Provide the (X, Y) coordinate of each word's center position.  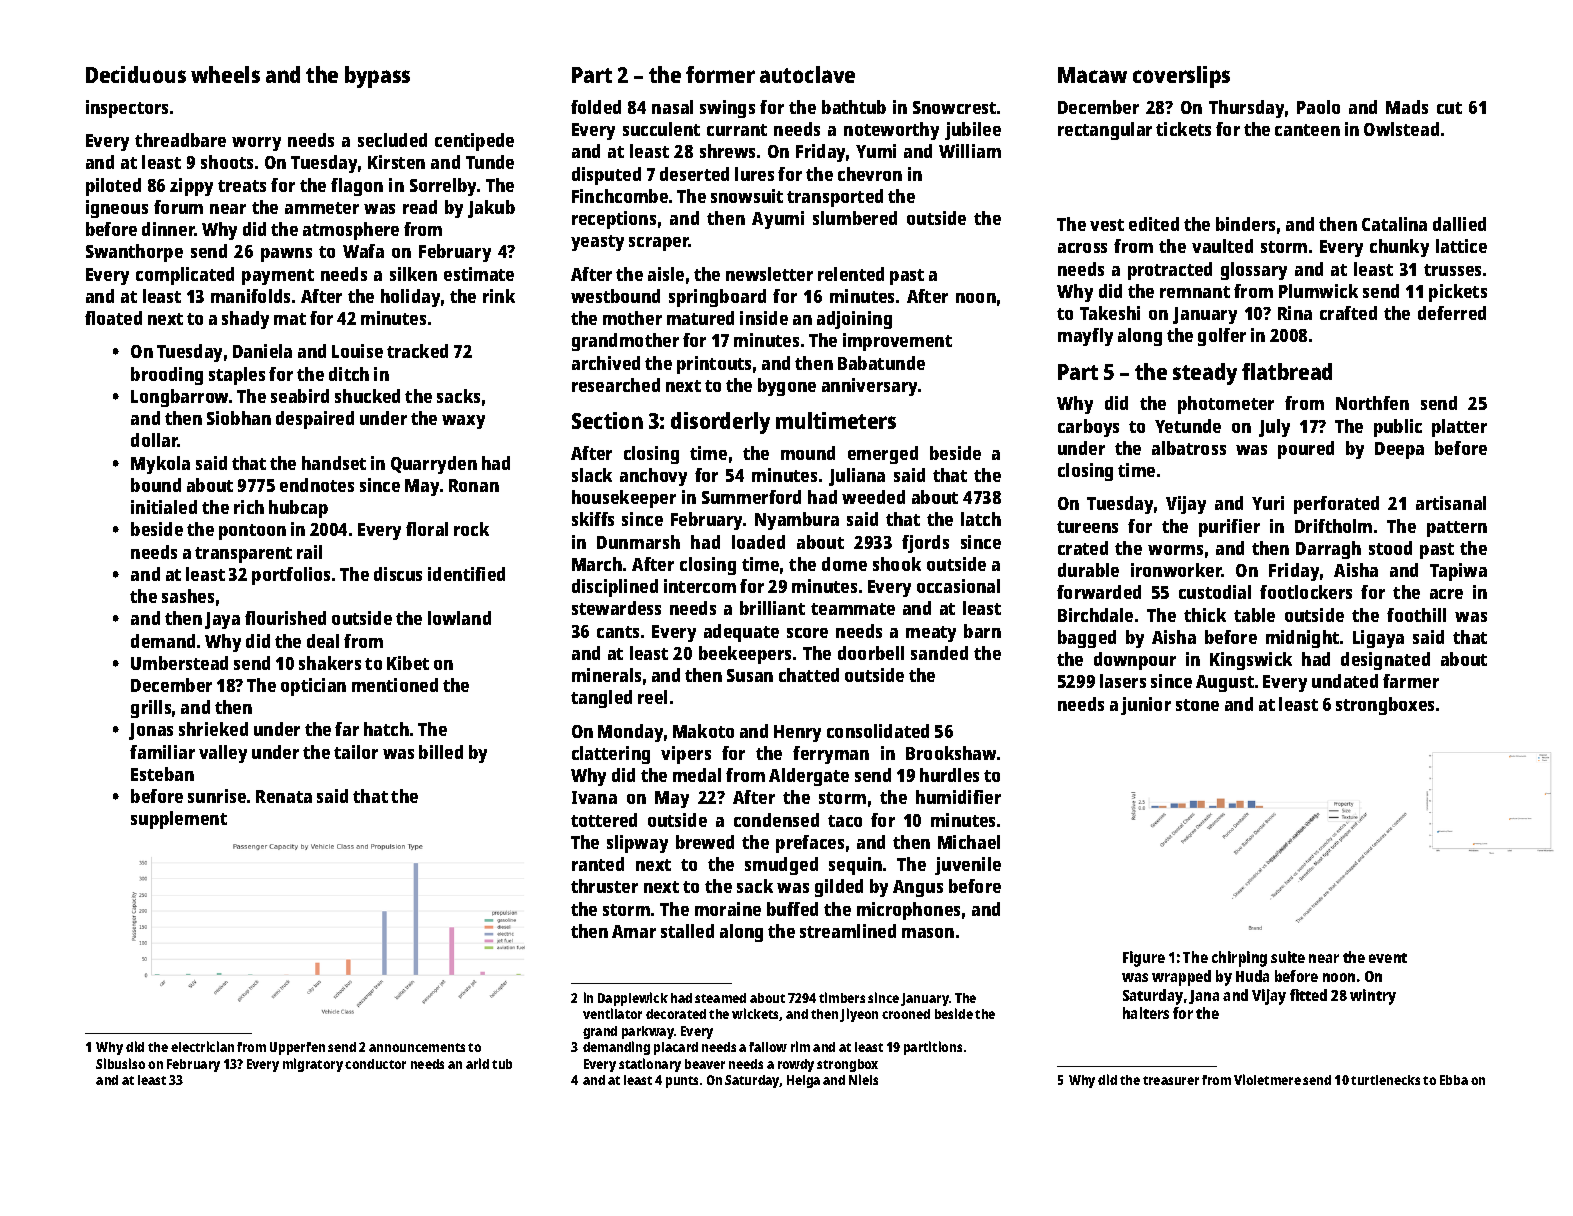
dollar (154, 440)
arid (477, 1063)
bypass (377, 77)
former (720, 74)
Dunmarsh (638, 542)
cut (1449, 108)
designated (1385, 661)
